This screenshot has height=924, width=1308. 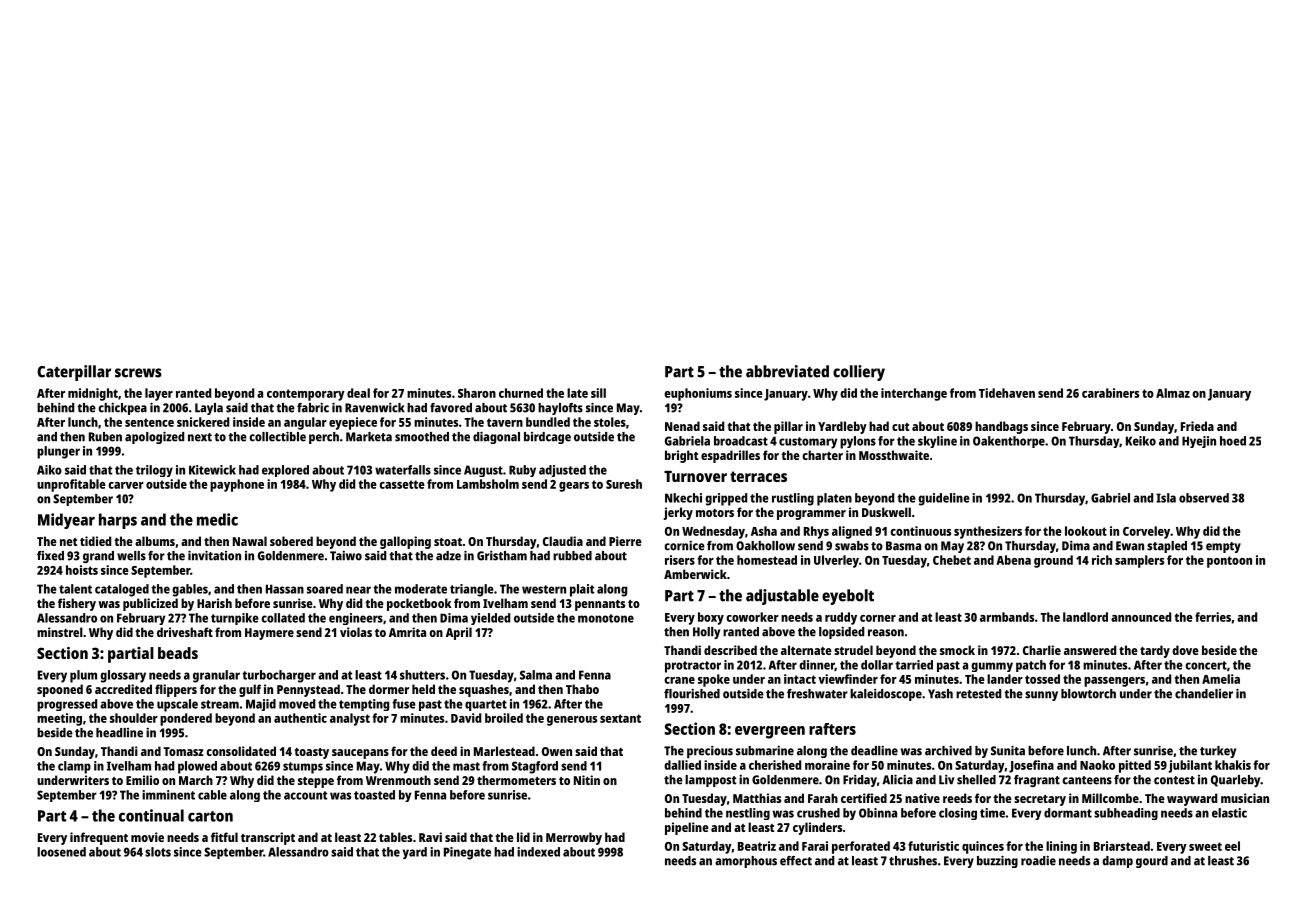 What do you see at coordinates (405, 542) in the screenshot?
I see `galloping` at bounding box center [405, 542].
